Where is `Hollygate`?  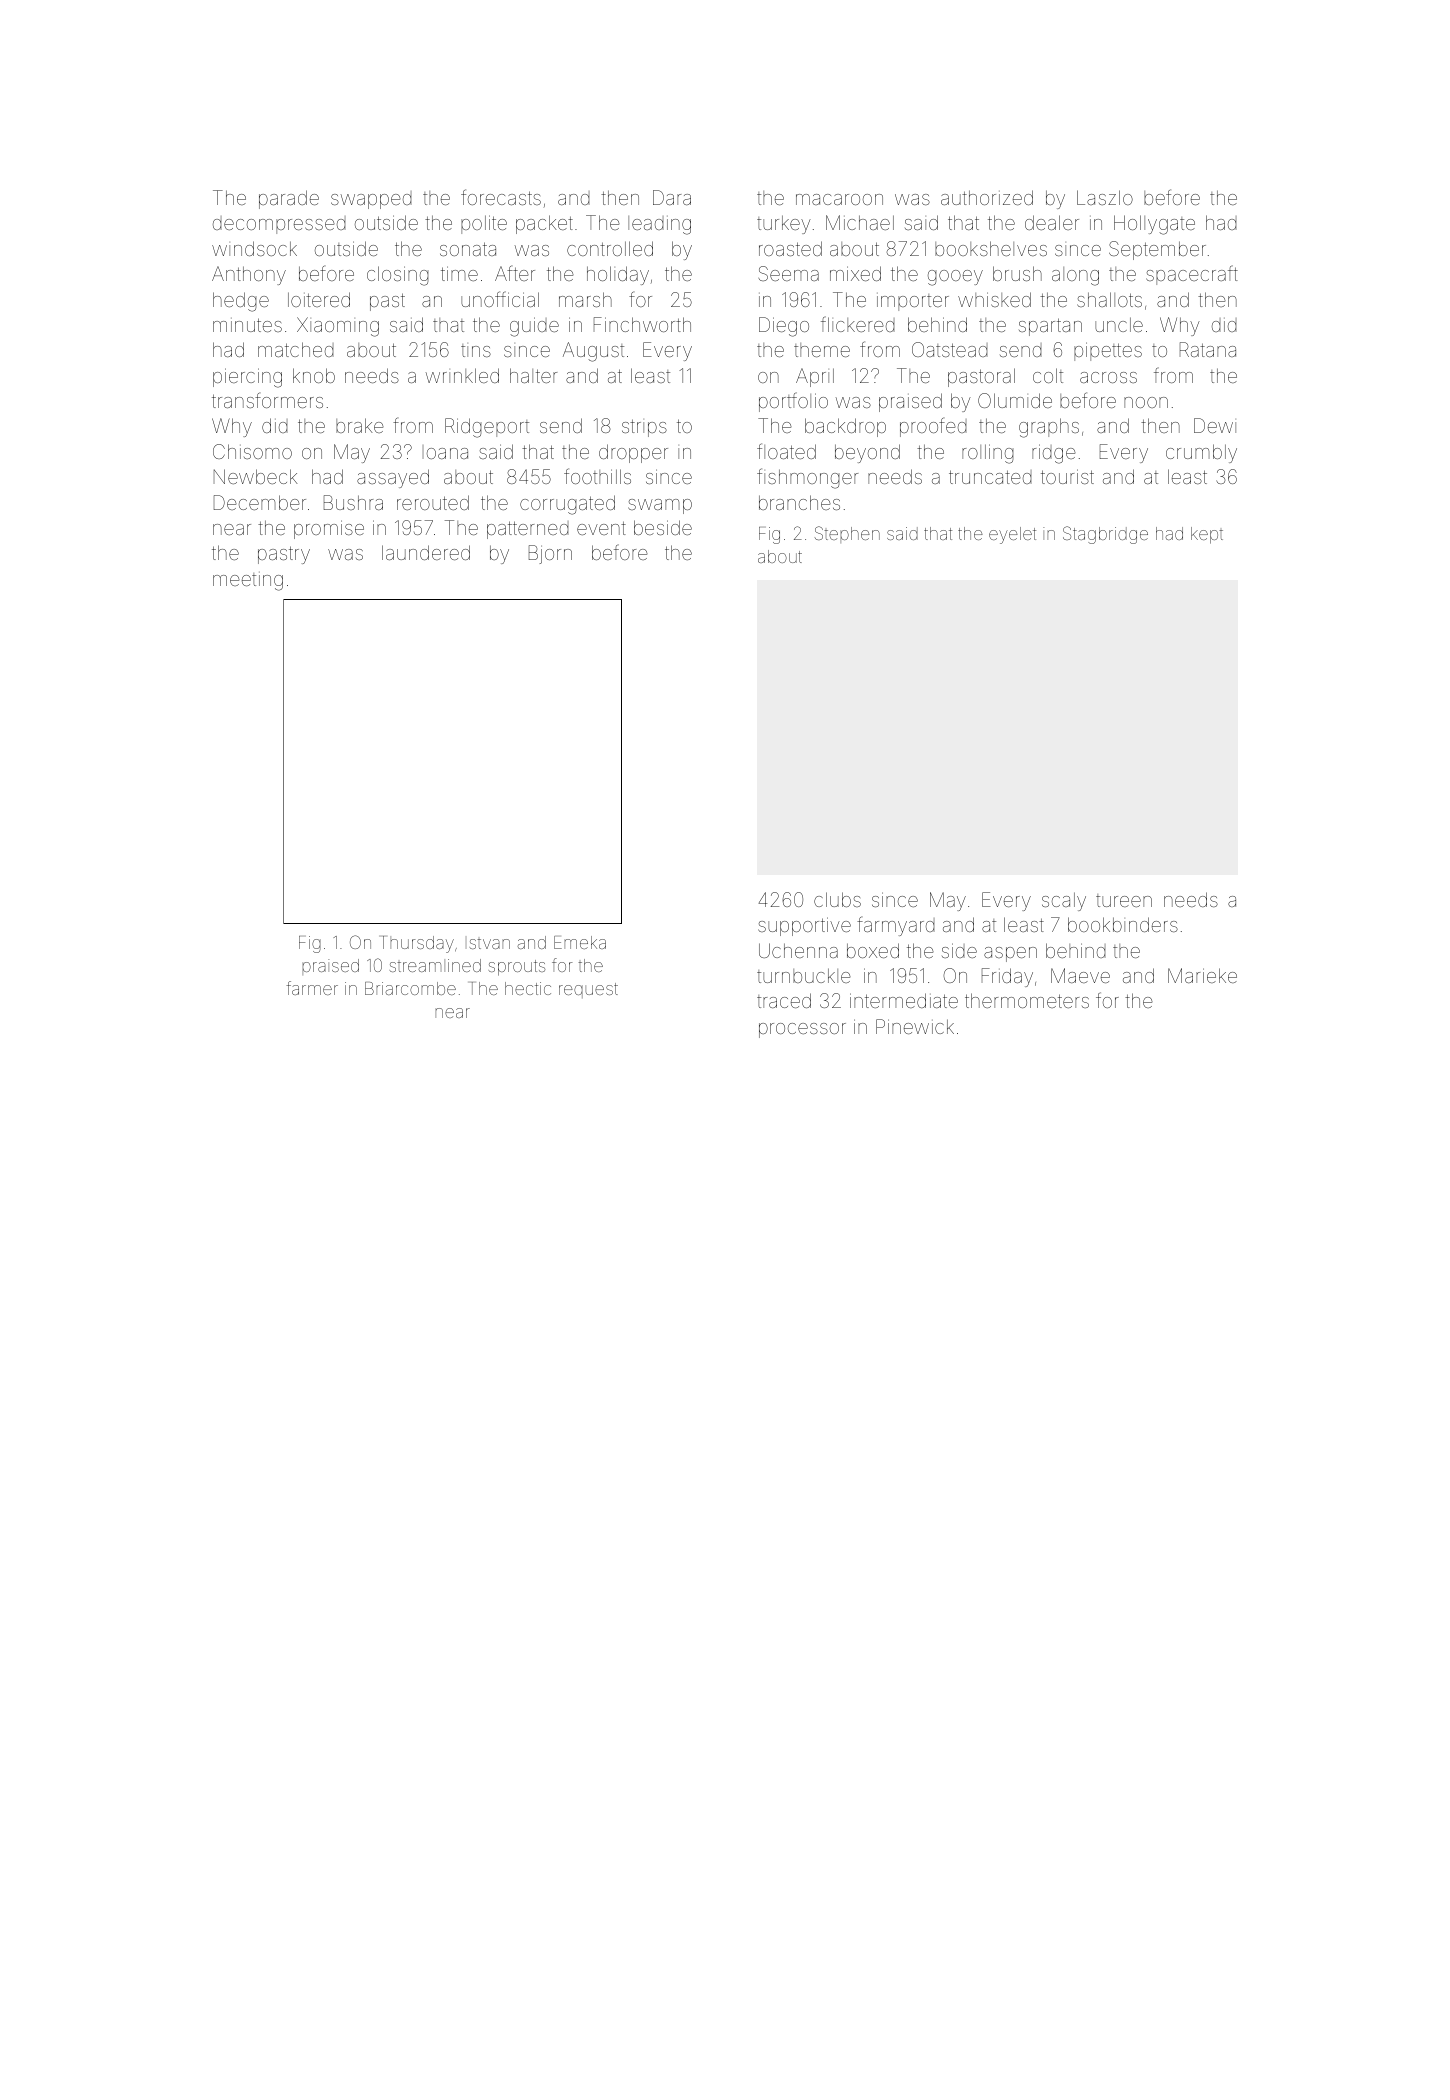
Hollygate is located at coordinates (1154, 225).
